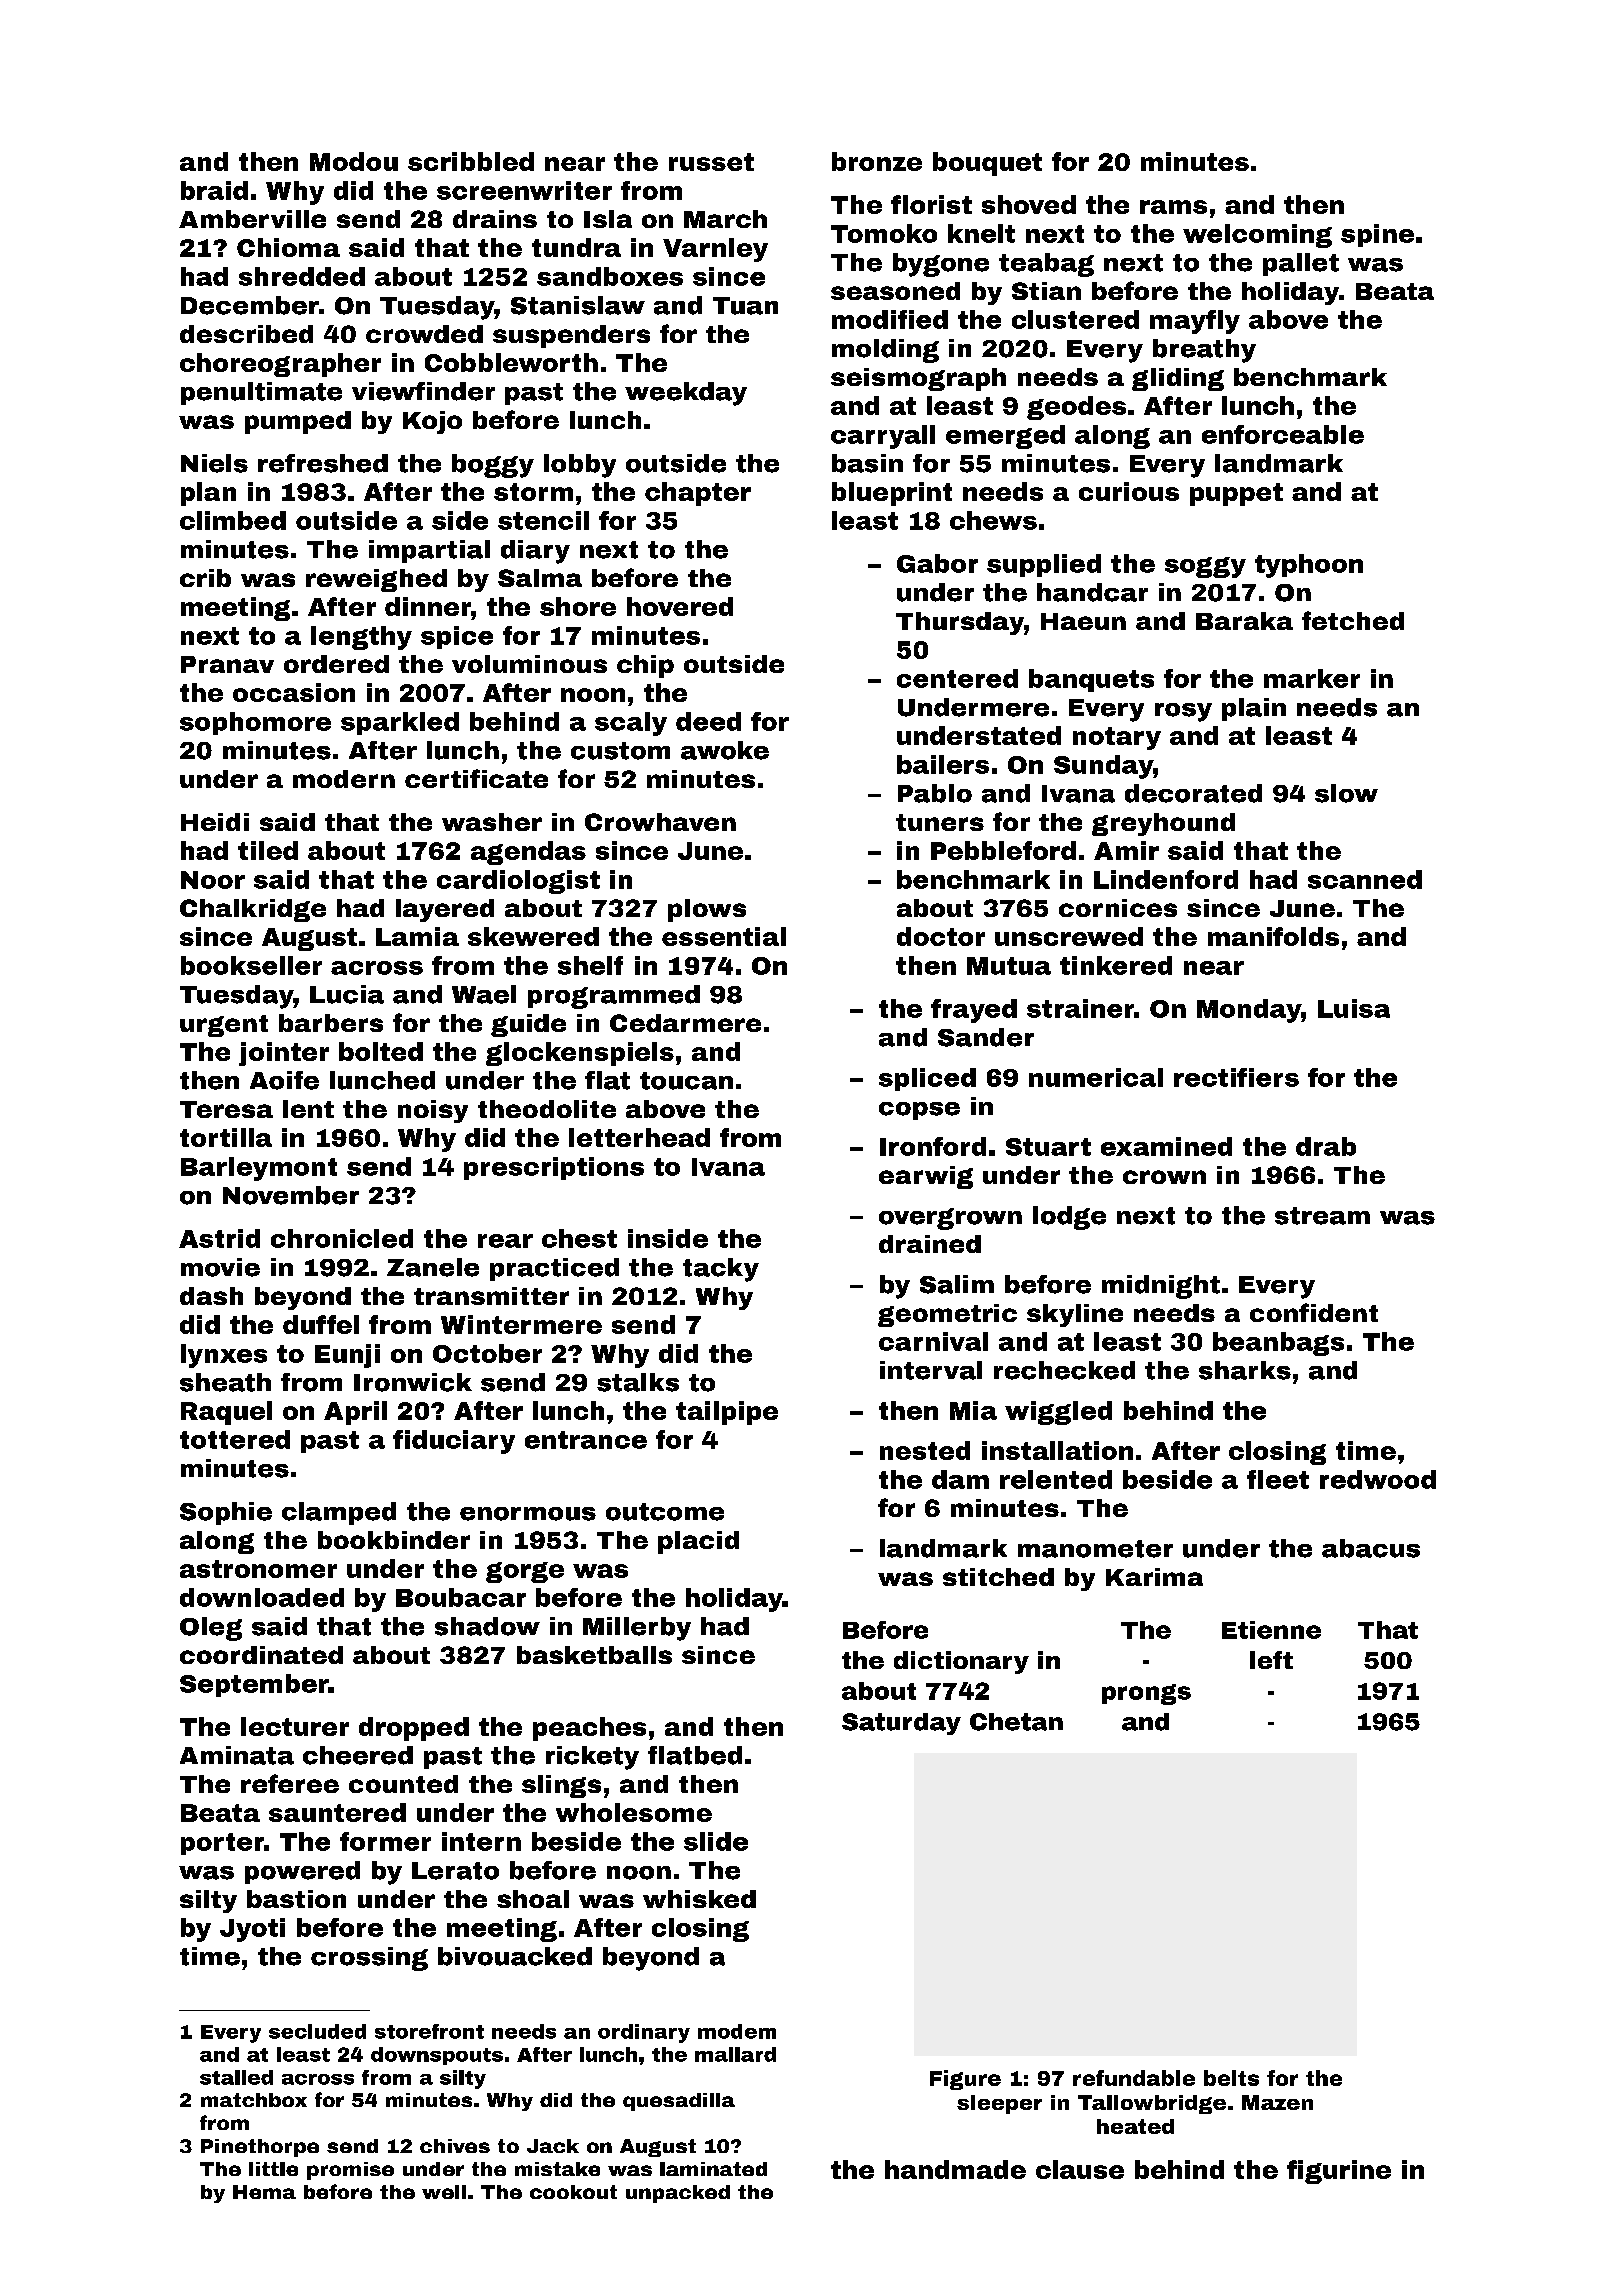 This page has width=1620, height=2292. I want to click on boggy, so click(493, 466).
